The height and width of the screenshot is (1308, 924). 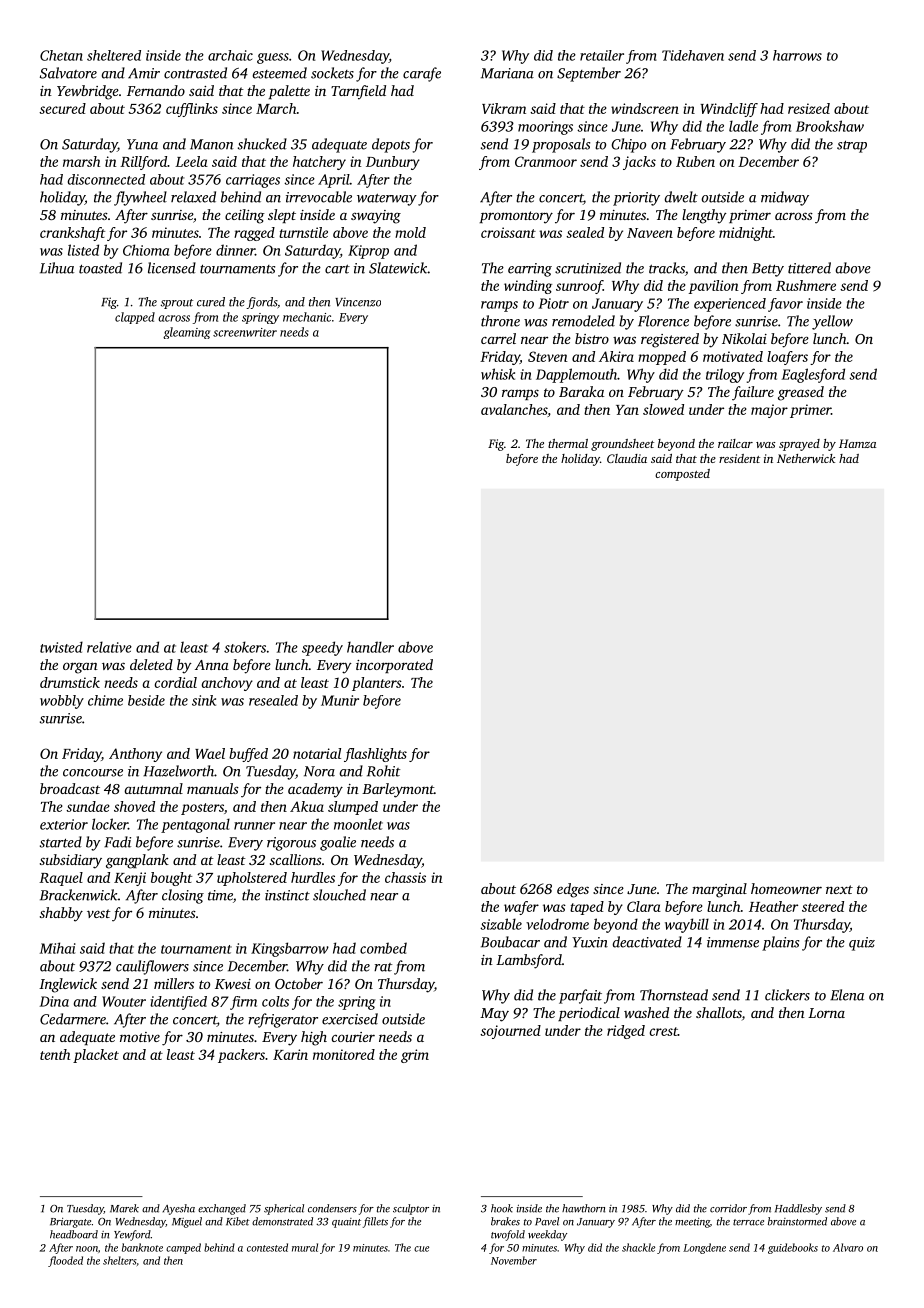 What do you see at coordinates (638, 1247) in the screenshot?
I see `shackle` at bounding box center [638, 1247].
